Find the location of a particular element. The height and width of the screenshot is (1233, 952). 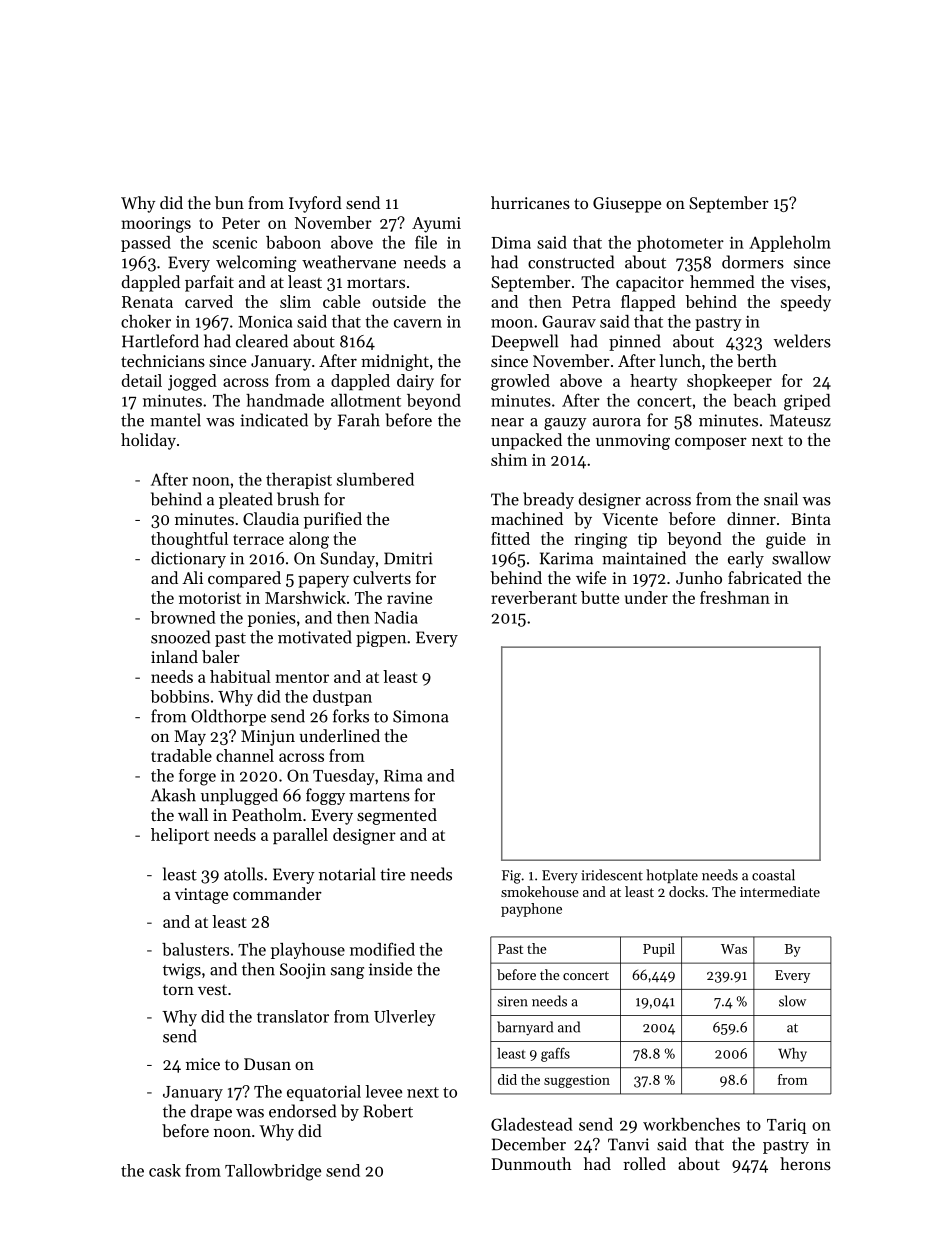

herons is located at coordinates (805, 1163).
